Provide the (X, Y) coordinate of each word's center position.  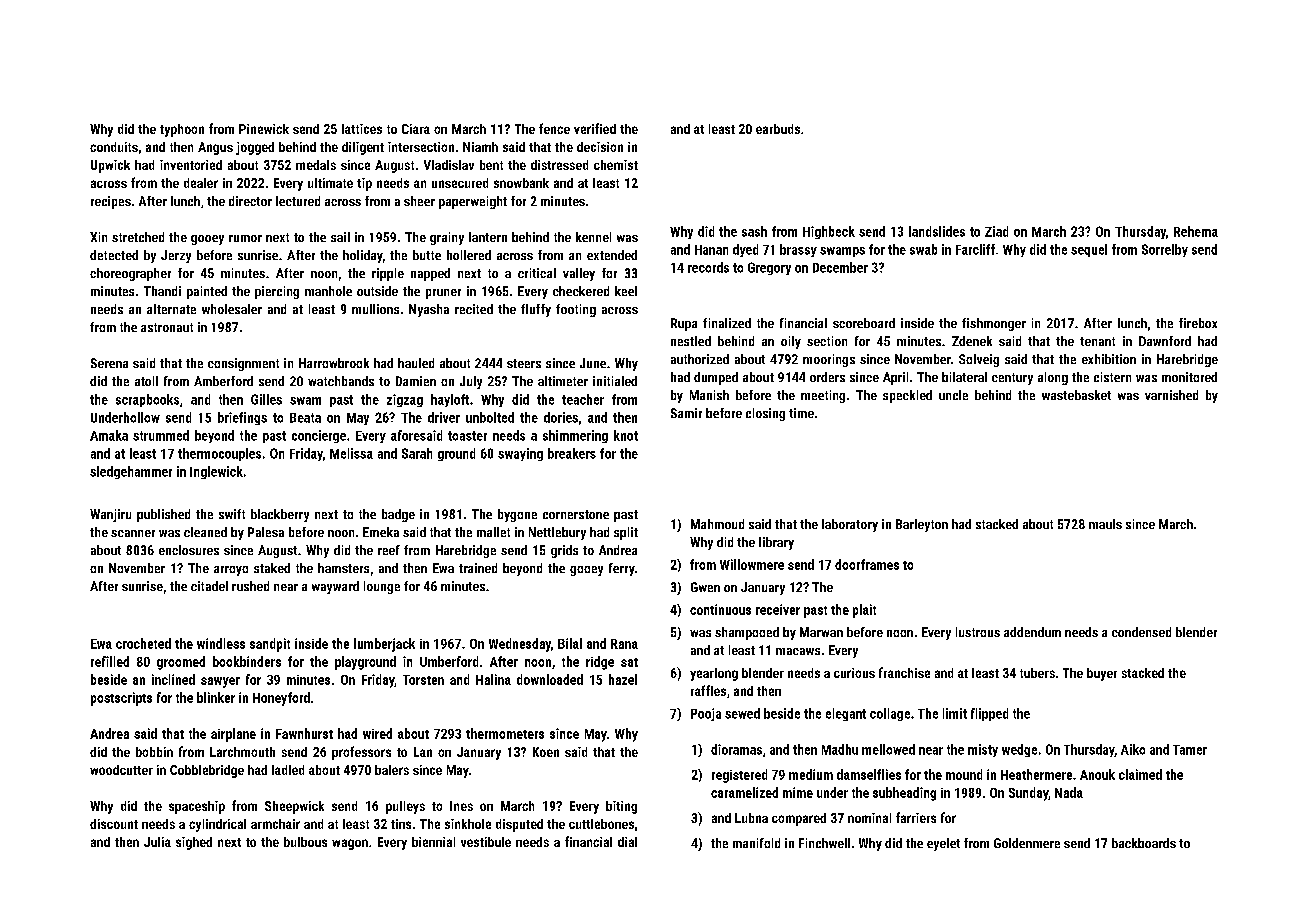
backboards (1144, 843)
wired (377, 733)
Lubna (751, 818)
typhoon (182, 130)
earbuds (778, 129)
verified (595, 128)
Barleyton (922, 525)
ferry (622, 569)
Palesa (266, 532)
